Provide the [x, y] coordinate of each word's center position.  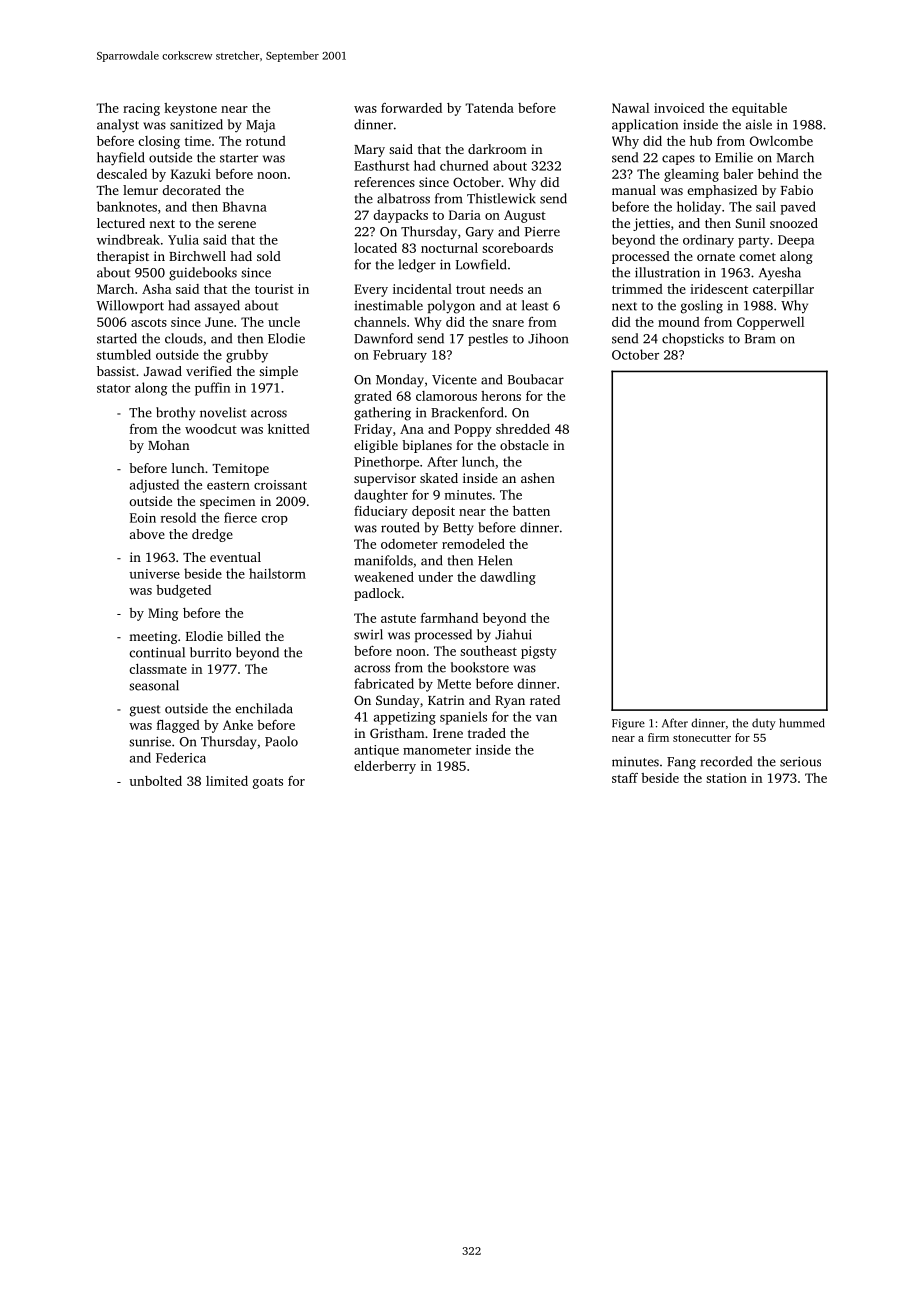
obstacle [524, 445]
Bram [760, 339]
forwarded [411, 108]
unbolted [156, 781]
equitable [759, 109]
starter [239, 158]
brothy [175, 413]
